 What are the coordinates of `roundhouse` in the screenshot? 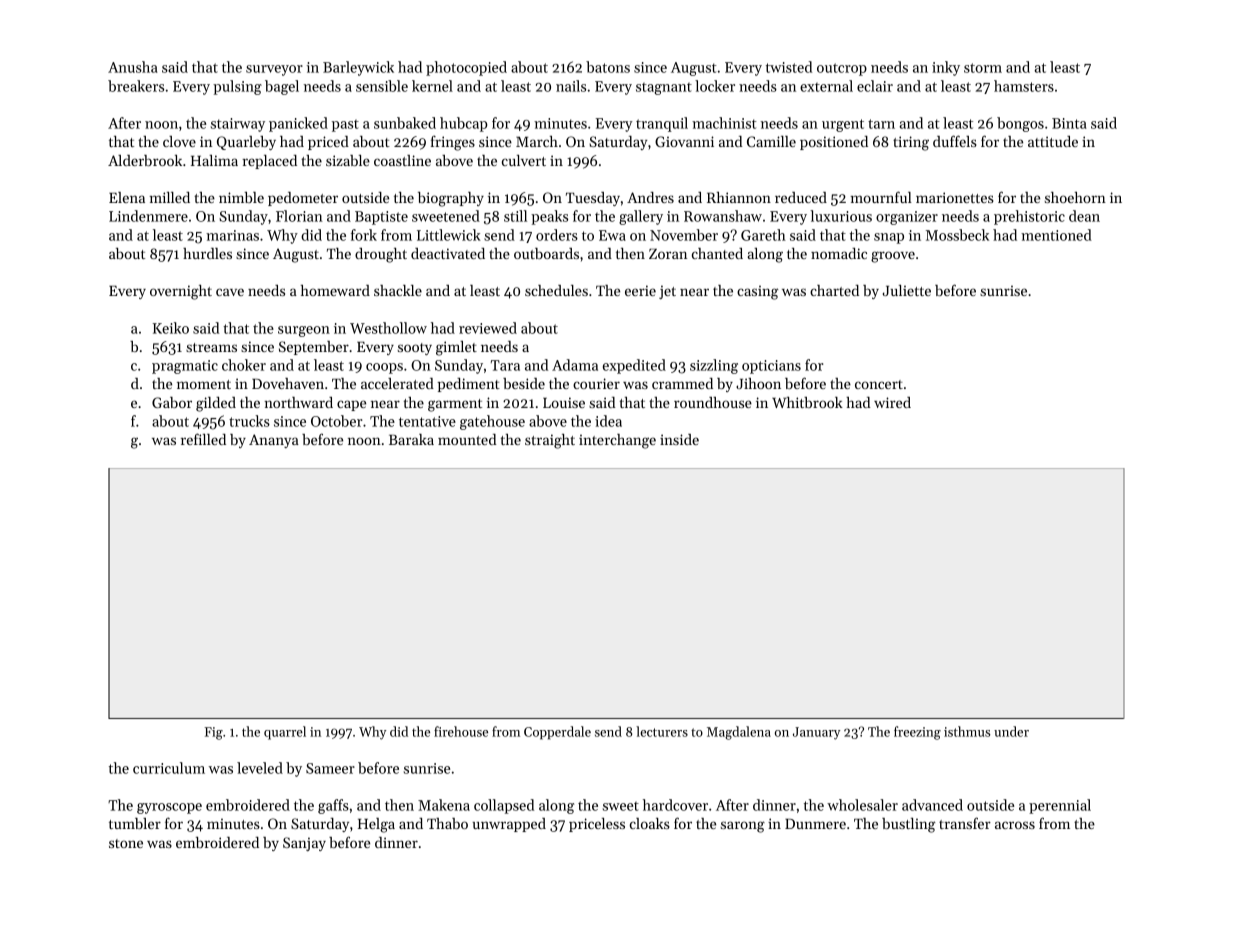 It's located at (713, 402).
